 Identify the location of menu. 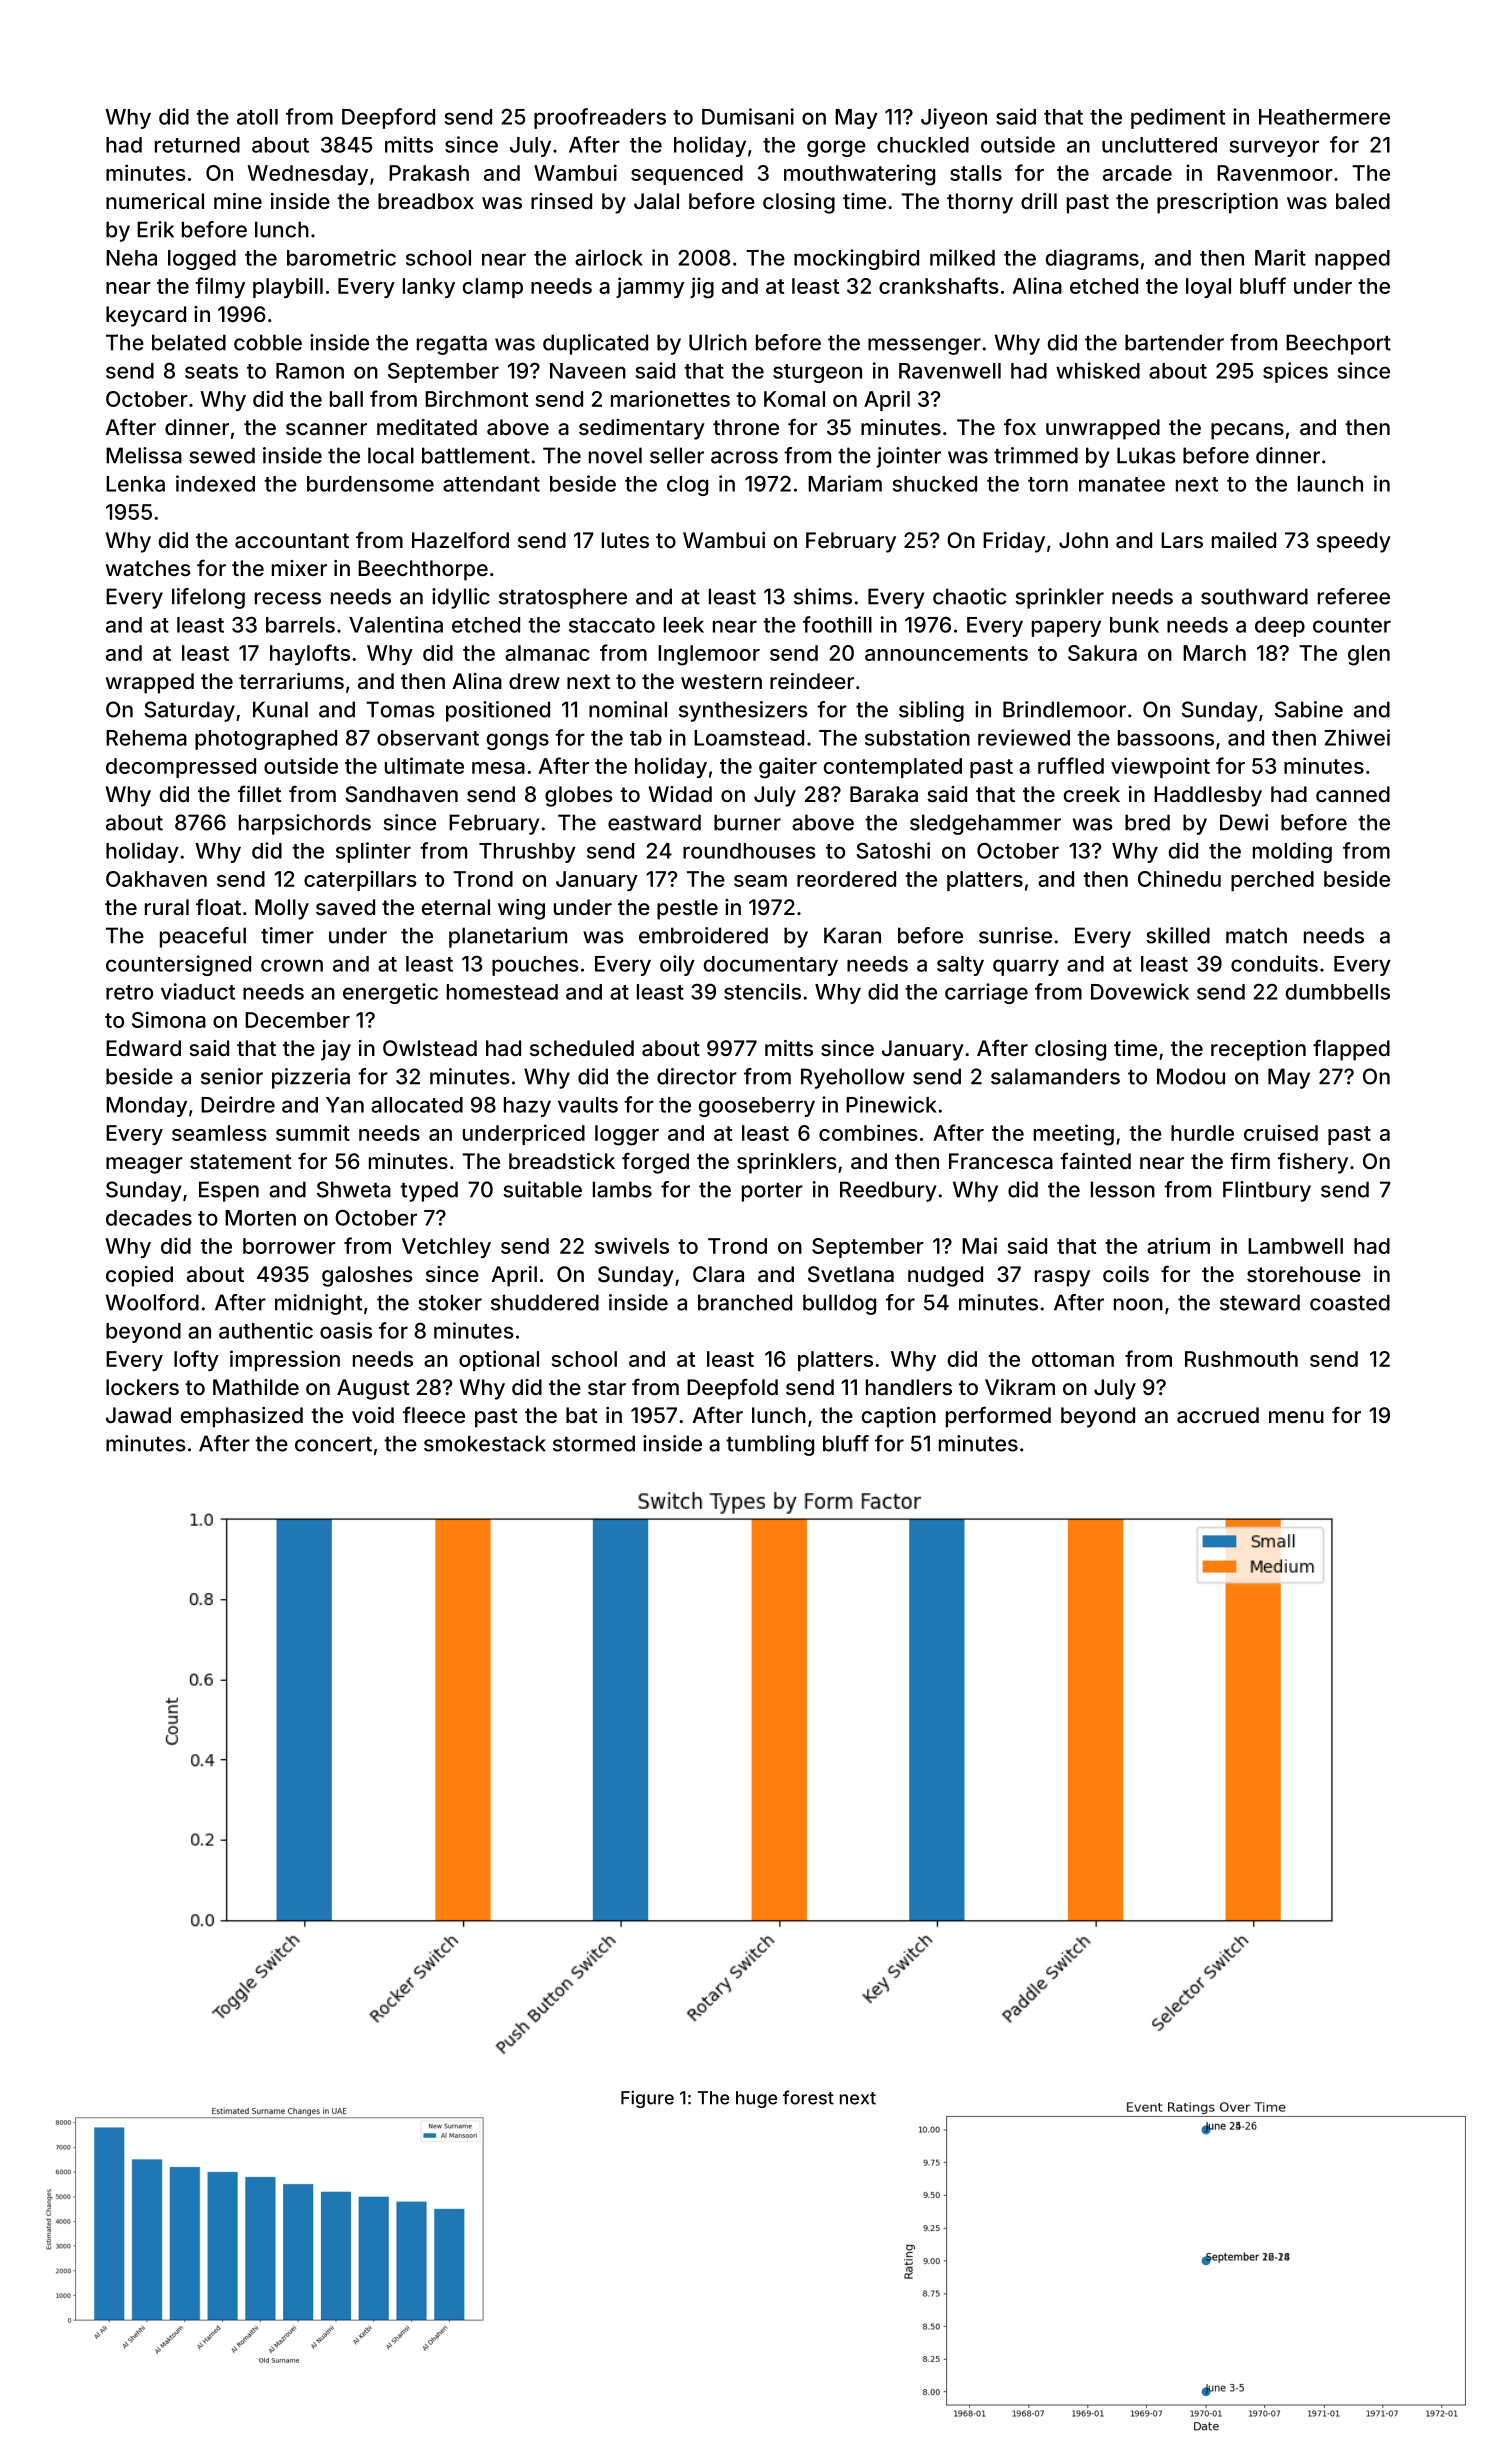
(1296, 1417).
